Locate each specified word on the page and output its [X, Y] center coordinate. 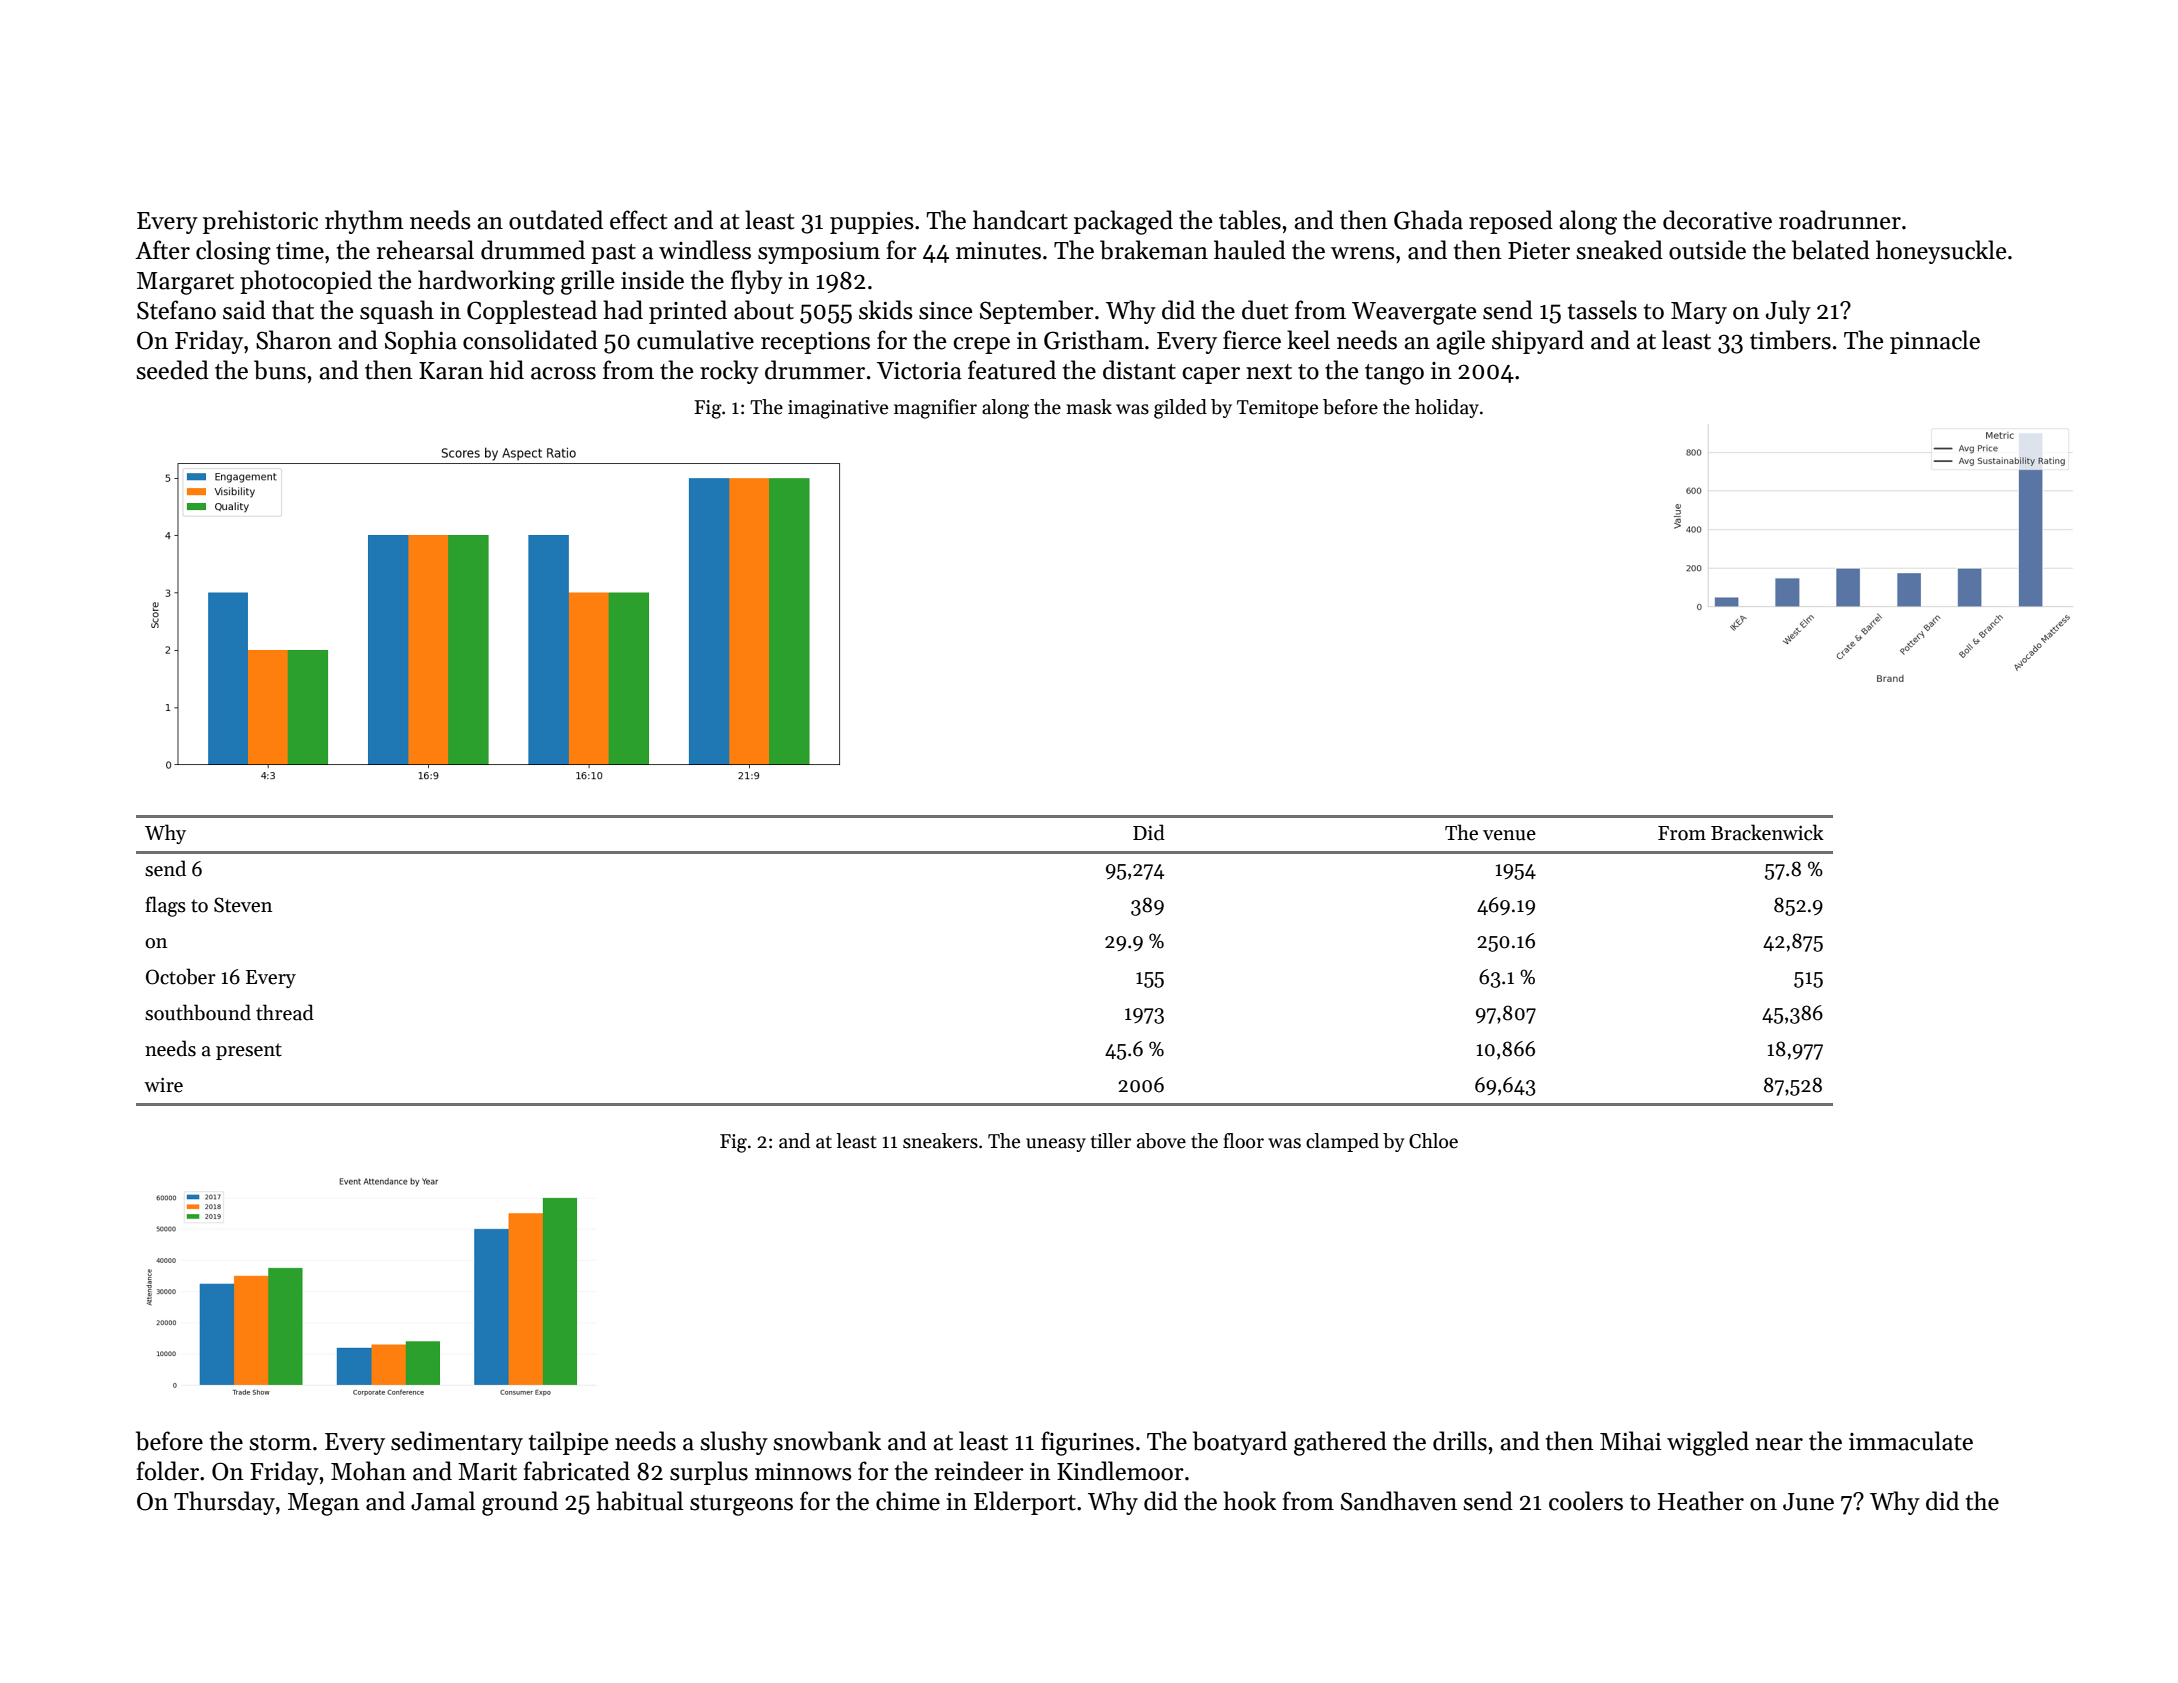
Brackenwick [1767, 832]
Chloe [1433, 1141]
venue [1509, 835]
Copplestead [532, 312]
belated [1831, 250]
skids [886, 310]
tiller [1111, 1141]
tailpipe [568, 1443]
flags [165, 906]
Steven [243, 905]
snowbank [827, 1441]
